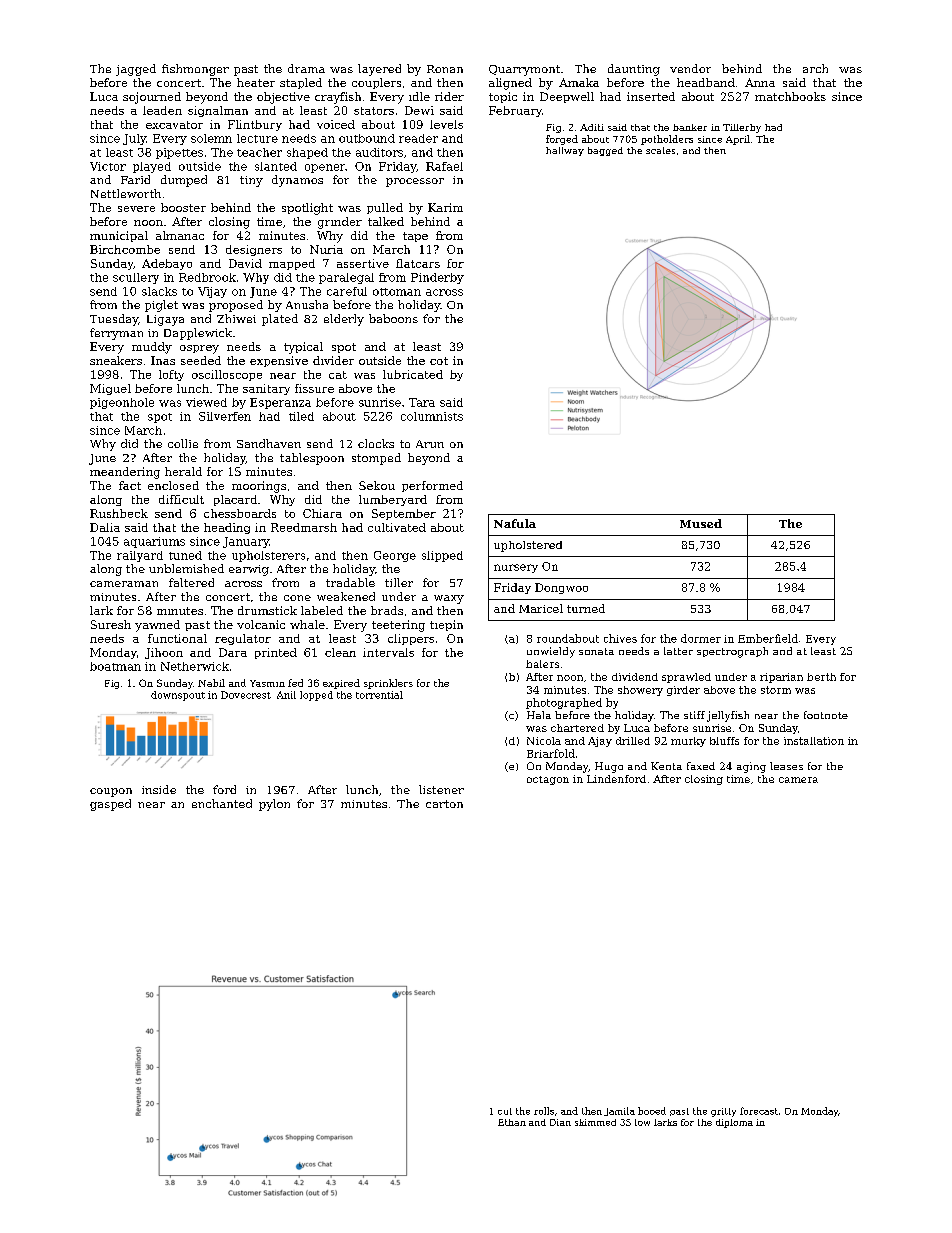 The height and width of the image is (1233, 952). I want to click on fishmonger, so click(195, 70).
